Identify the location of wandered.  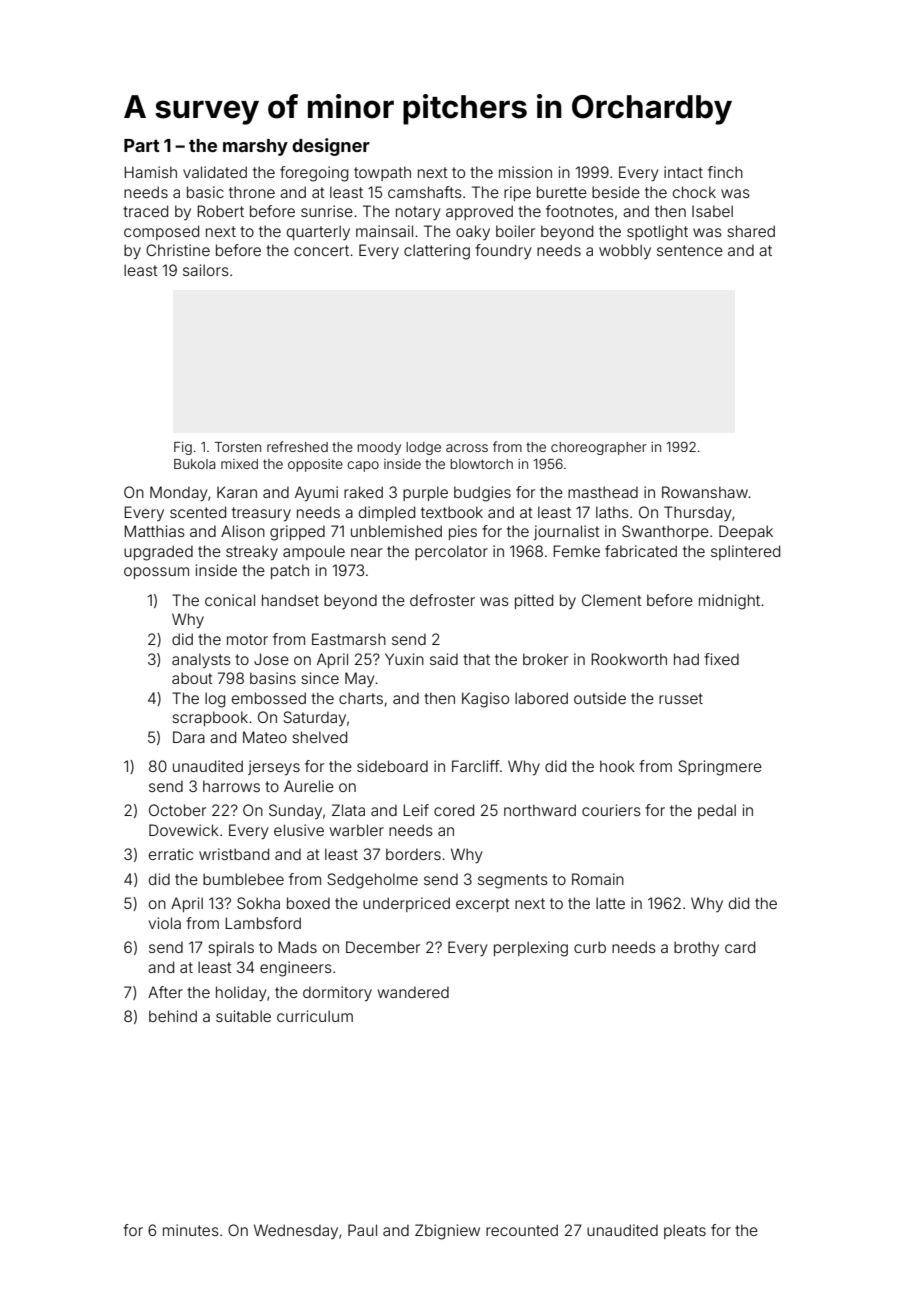
(413, 992).
